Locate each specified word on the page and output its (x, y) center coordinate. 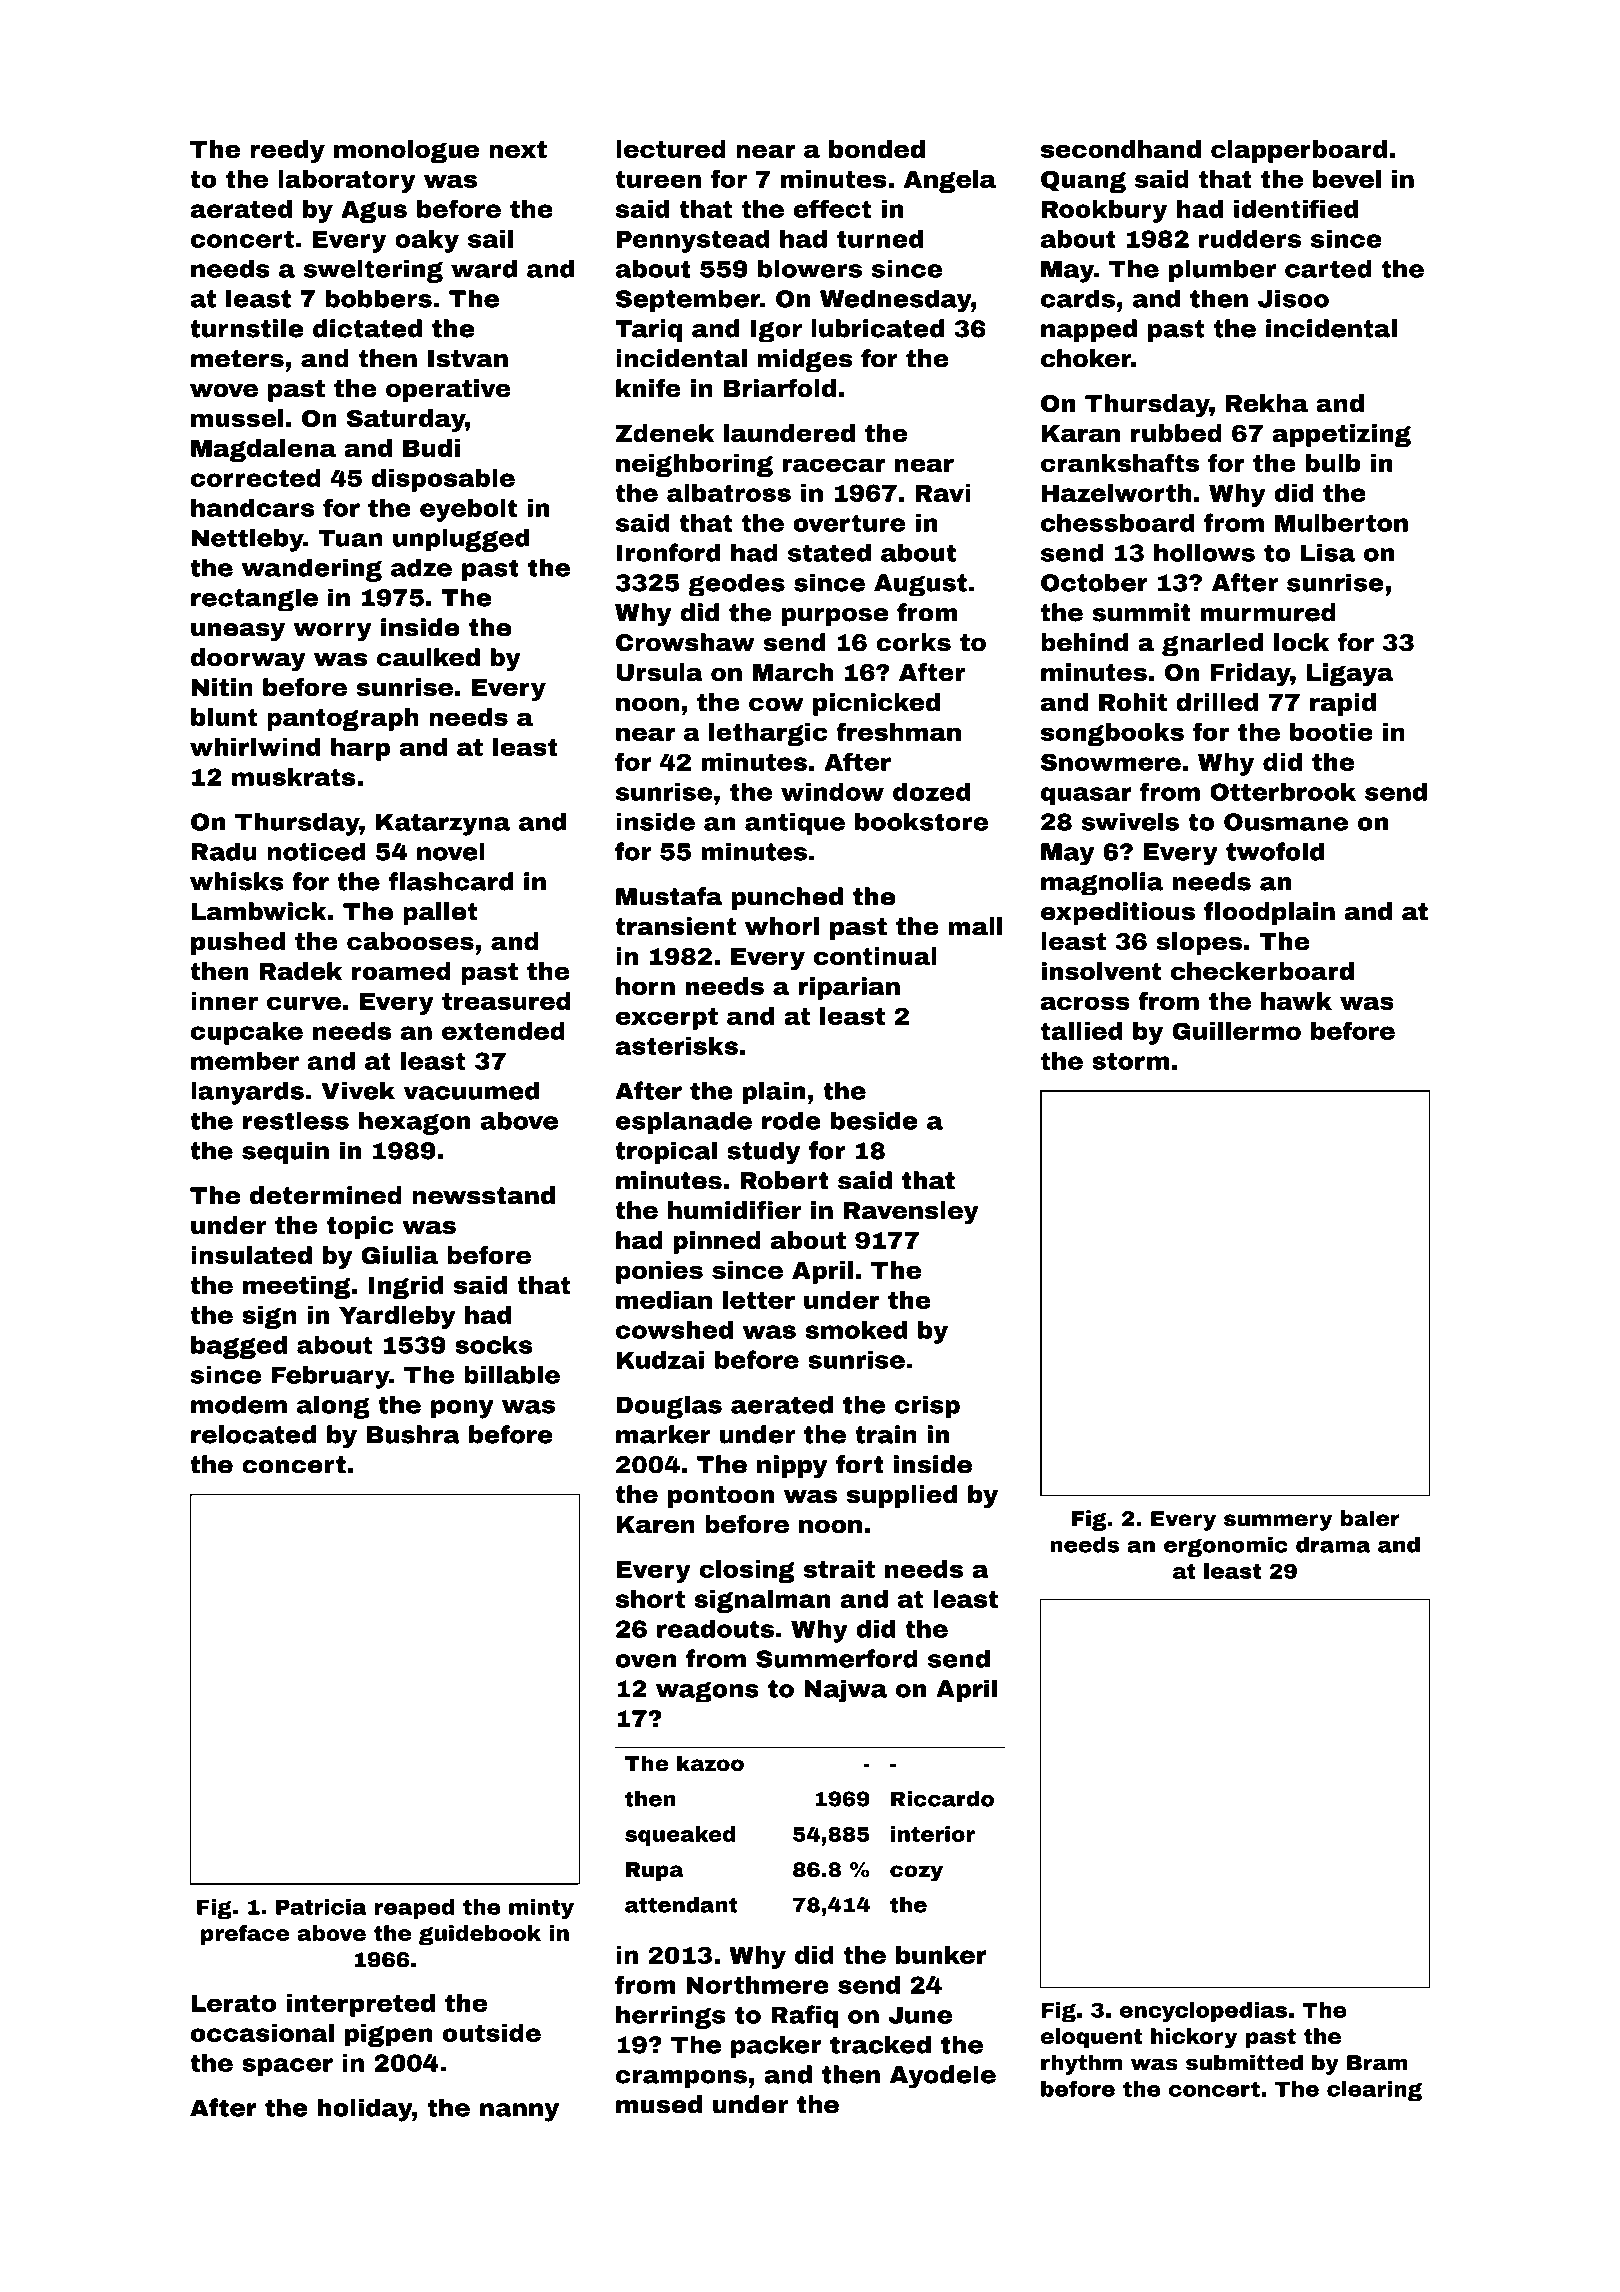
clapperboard (1299, 151)
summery (1278, 1522)
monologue (406, 151)
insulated (251, 1255)
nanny (519, 2112)
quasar (1086, 796)
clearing (1374, 2090)
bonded (877, 149)
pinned (717, 1242)
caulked (428, 657)
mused (659, 2104)
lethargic (768, 734)
